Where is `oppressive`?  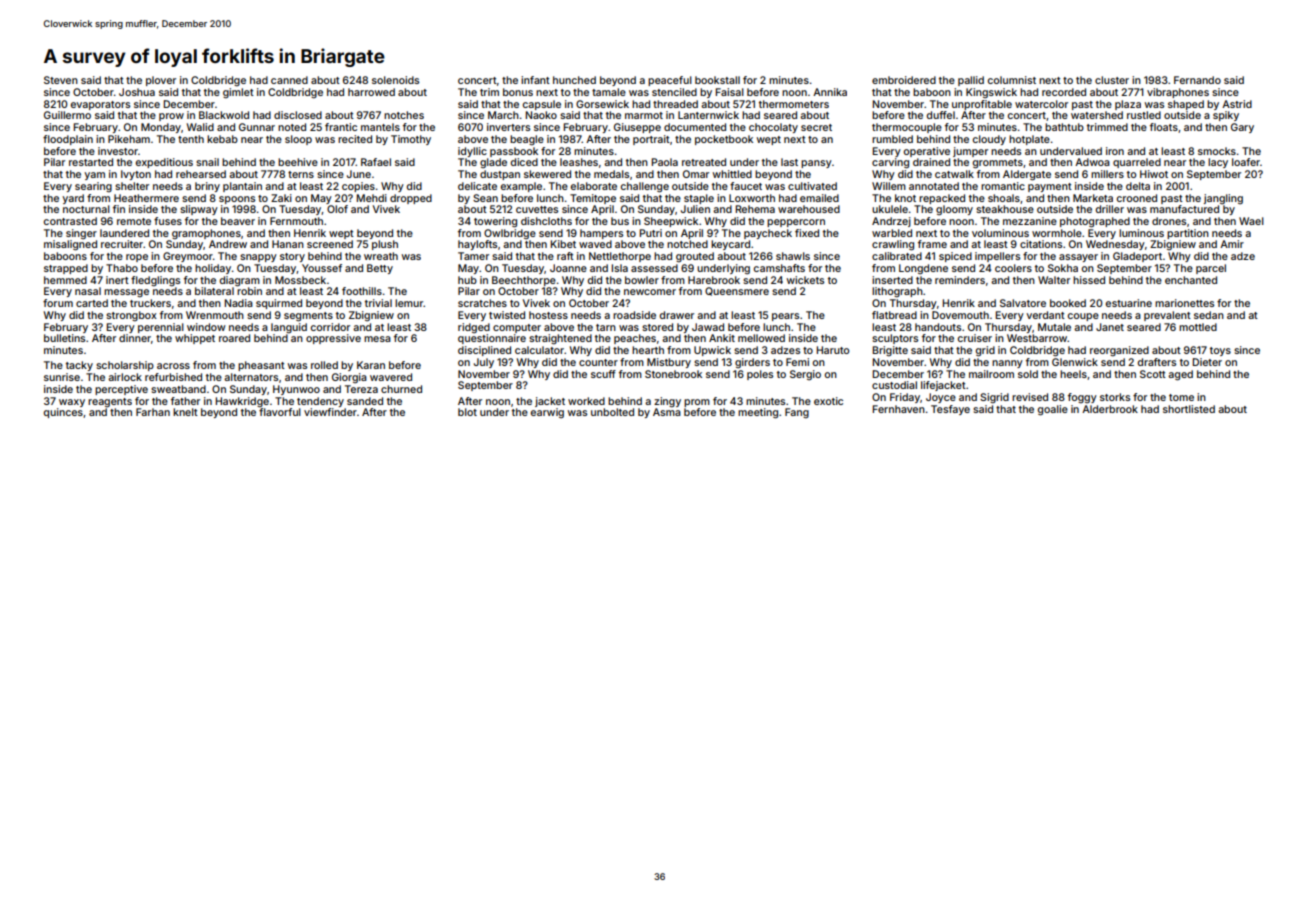 oppressive is located at coordinates (333, 339).
